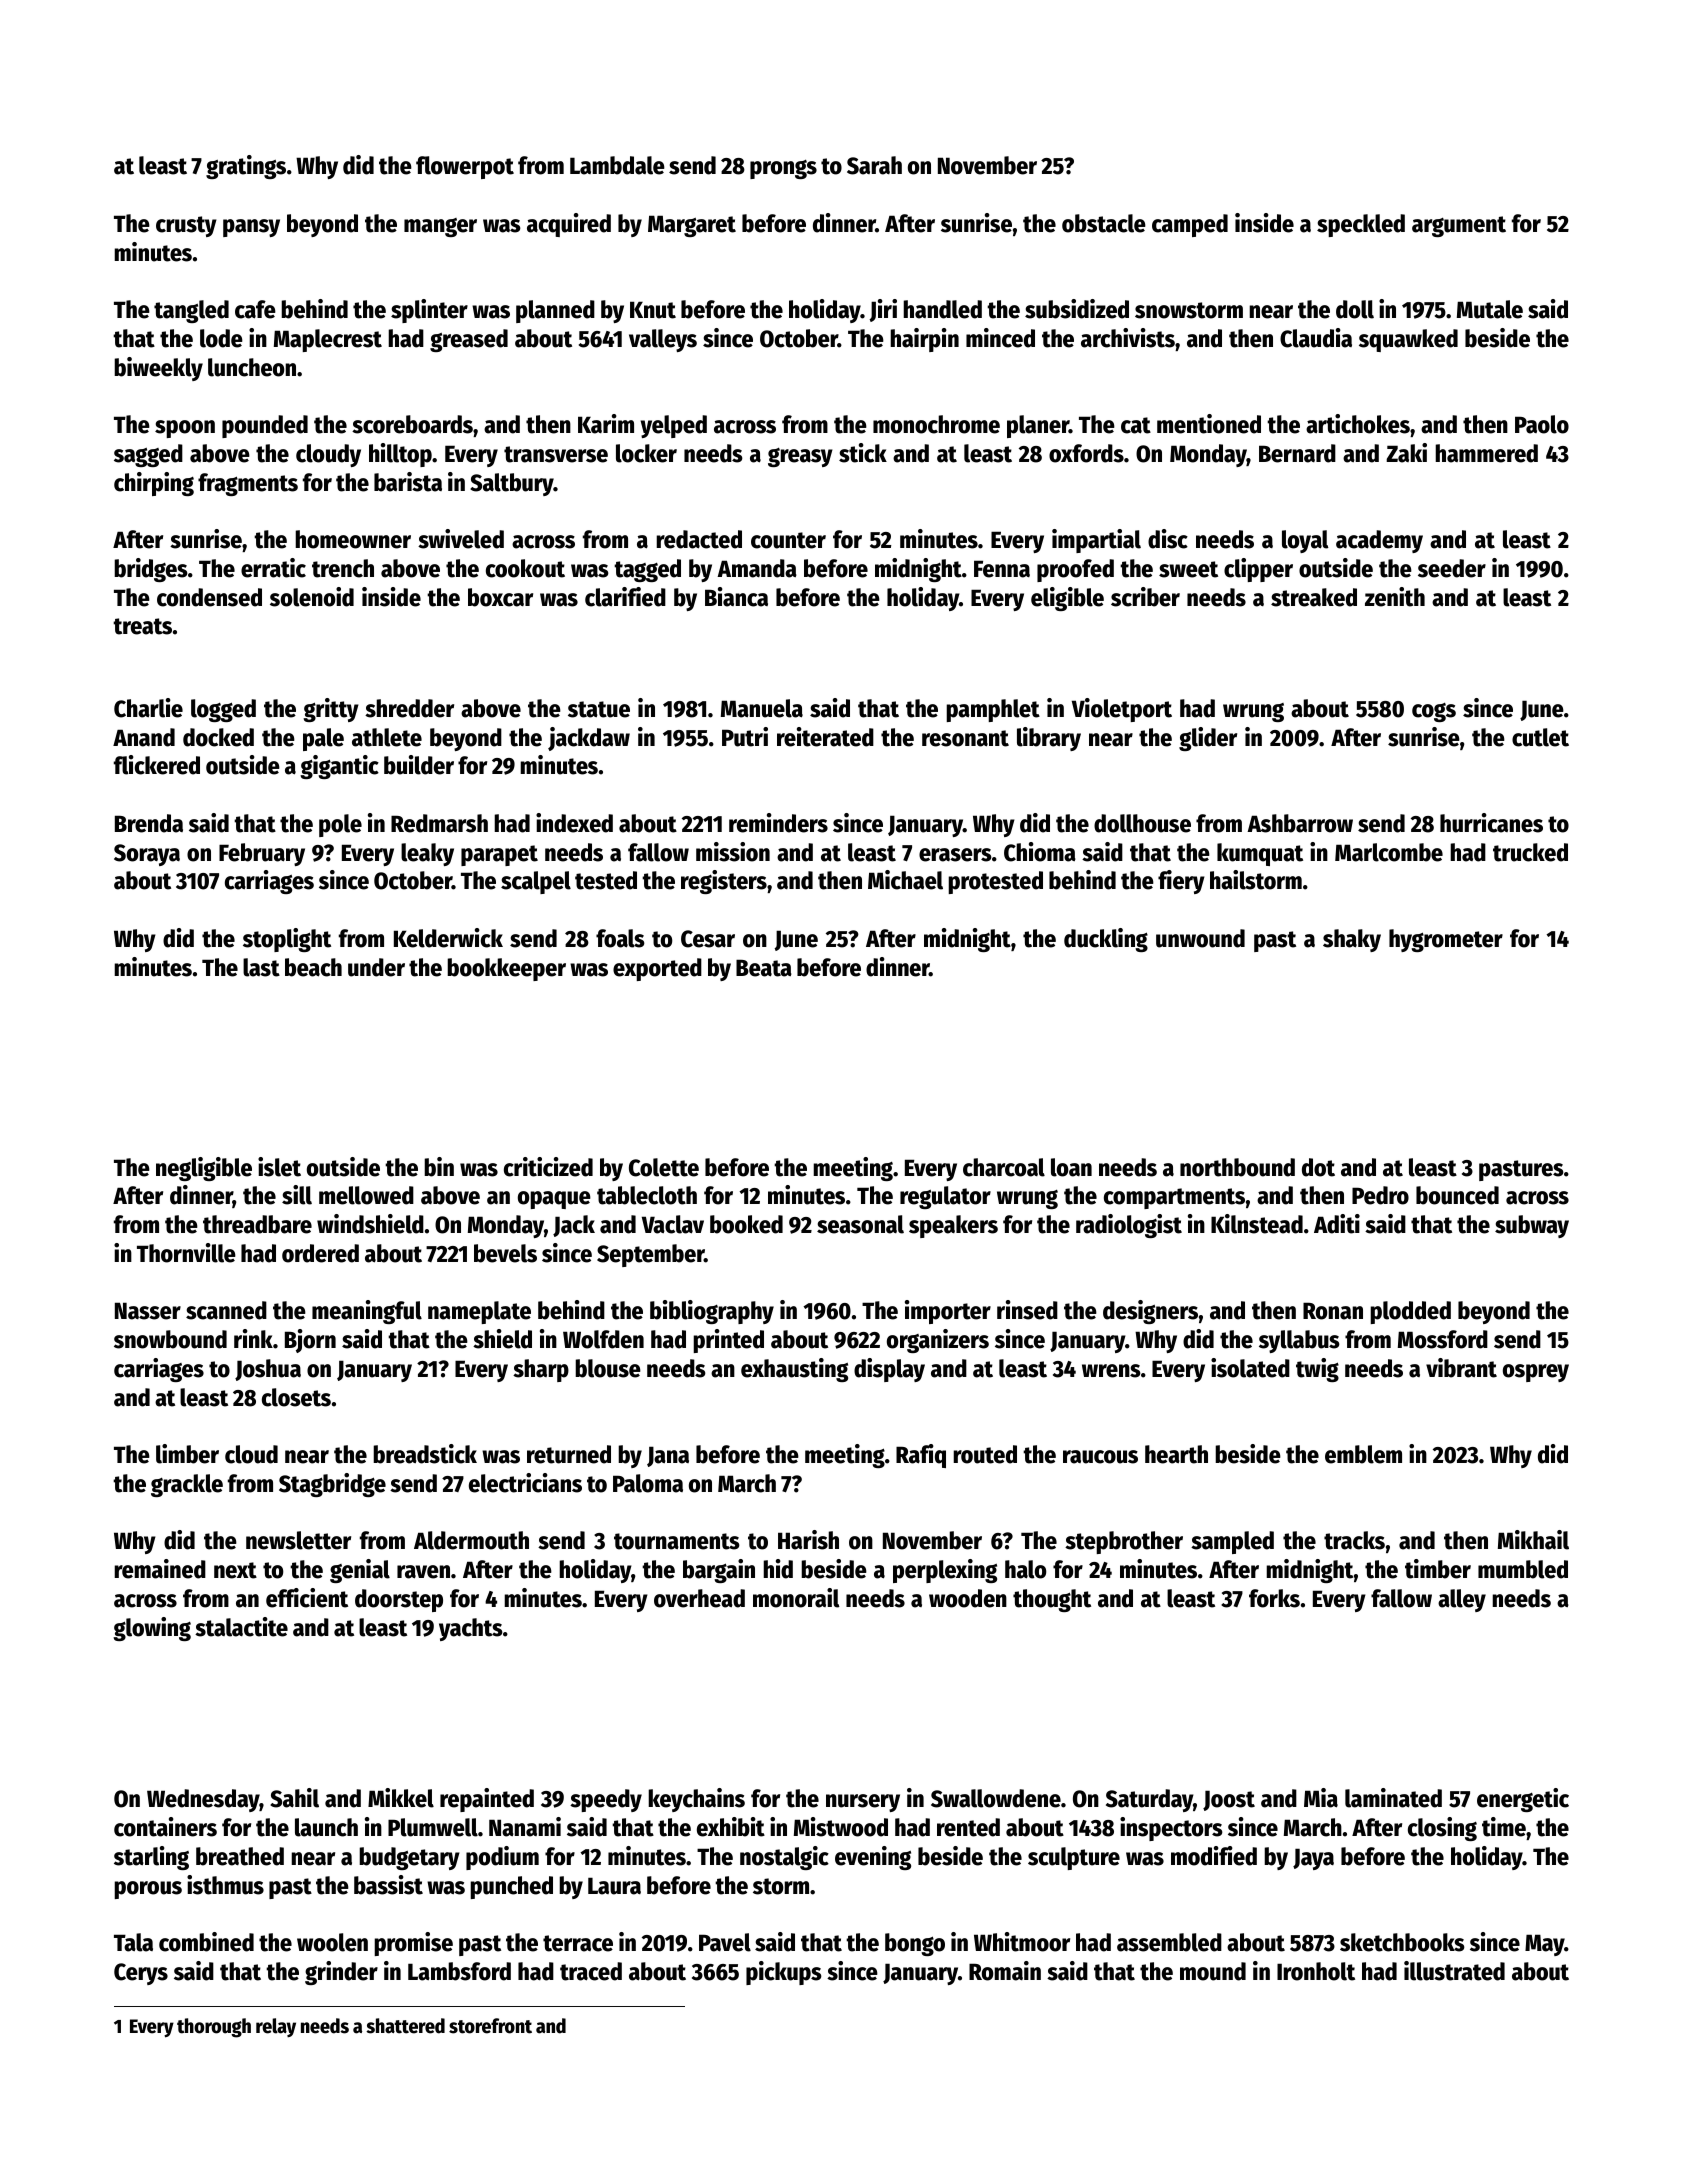 Image resolution: width=1683 pixels, height=2178 pixels. I want to click on pansy, so click(251, 228).
